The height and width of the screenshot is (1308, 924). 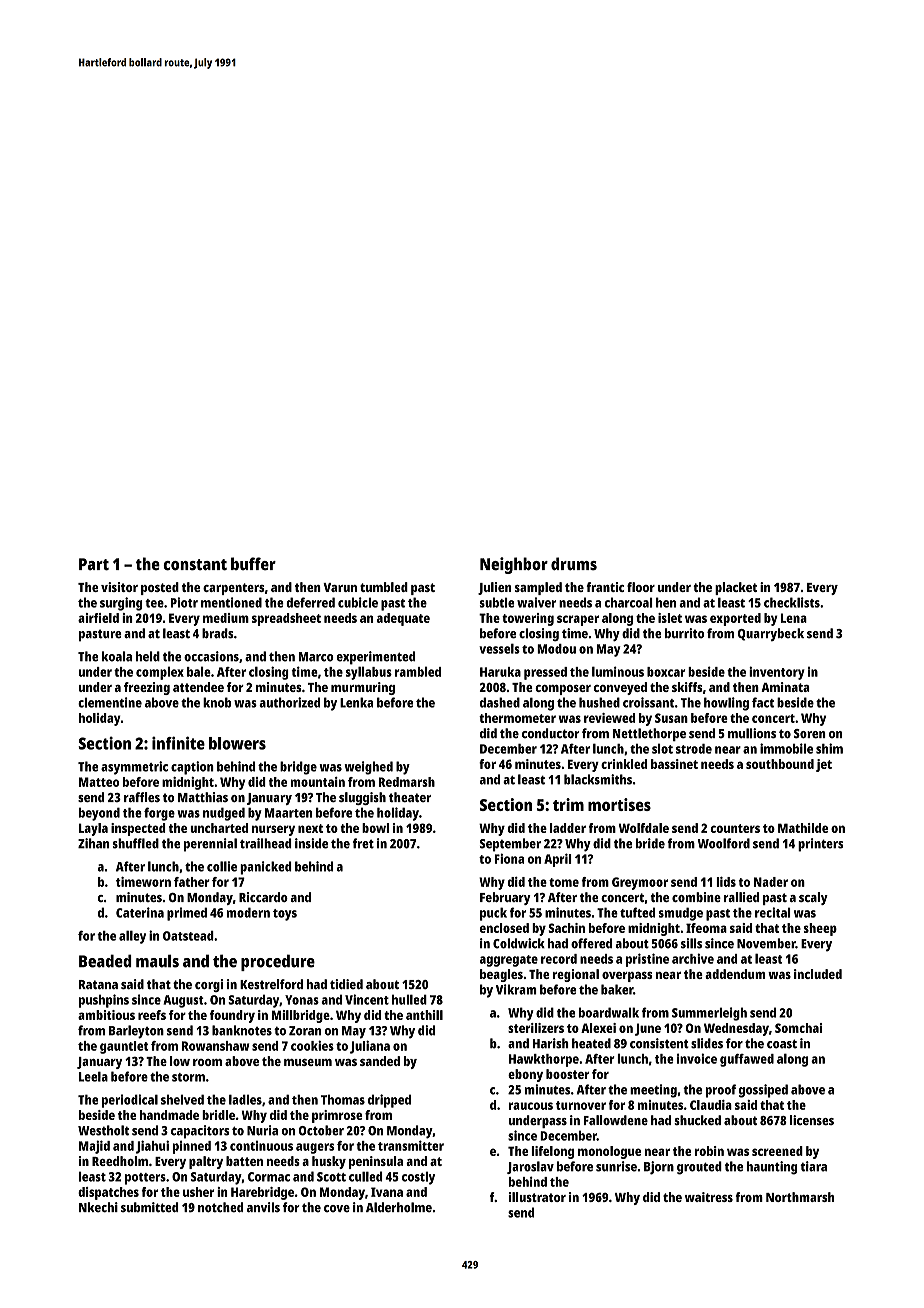 What do you see at coordinates (263, 897) in the screenshot?
I see `Riccardo` at bounding box center [263, 897].
